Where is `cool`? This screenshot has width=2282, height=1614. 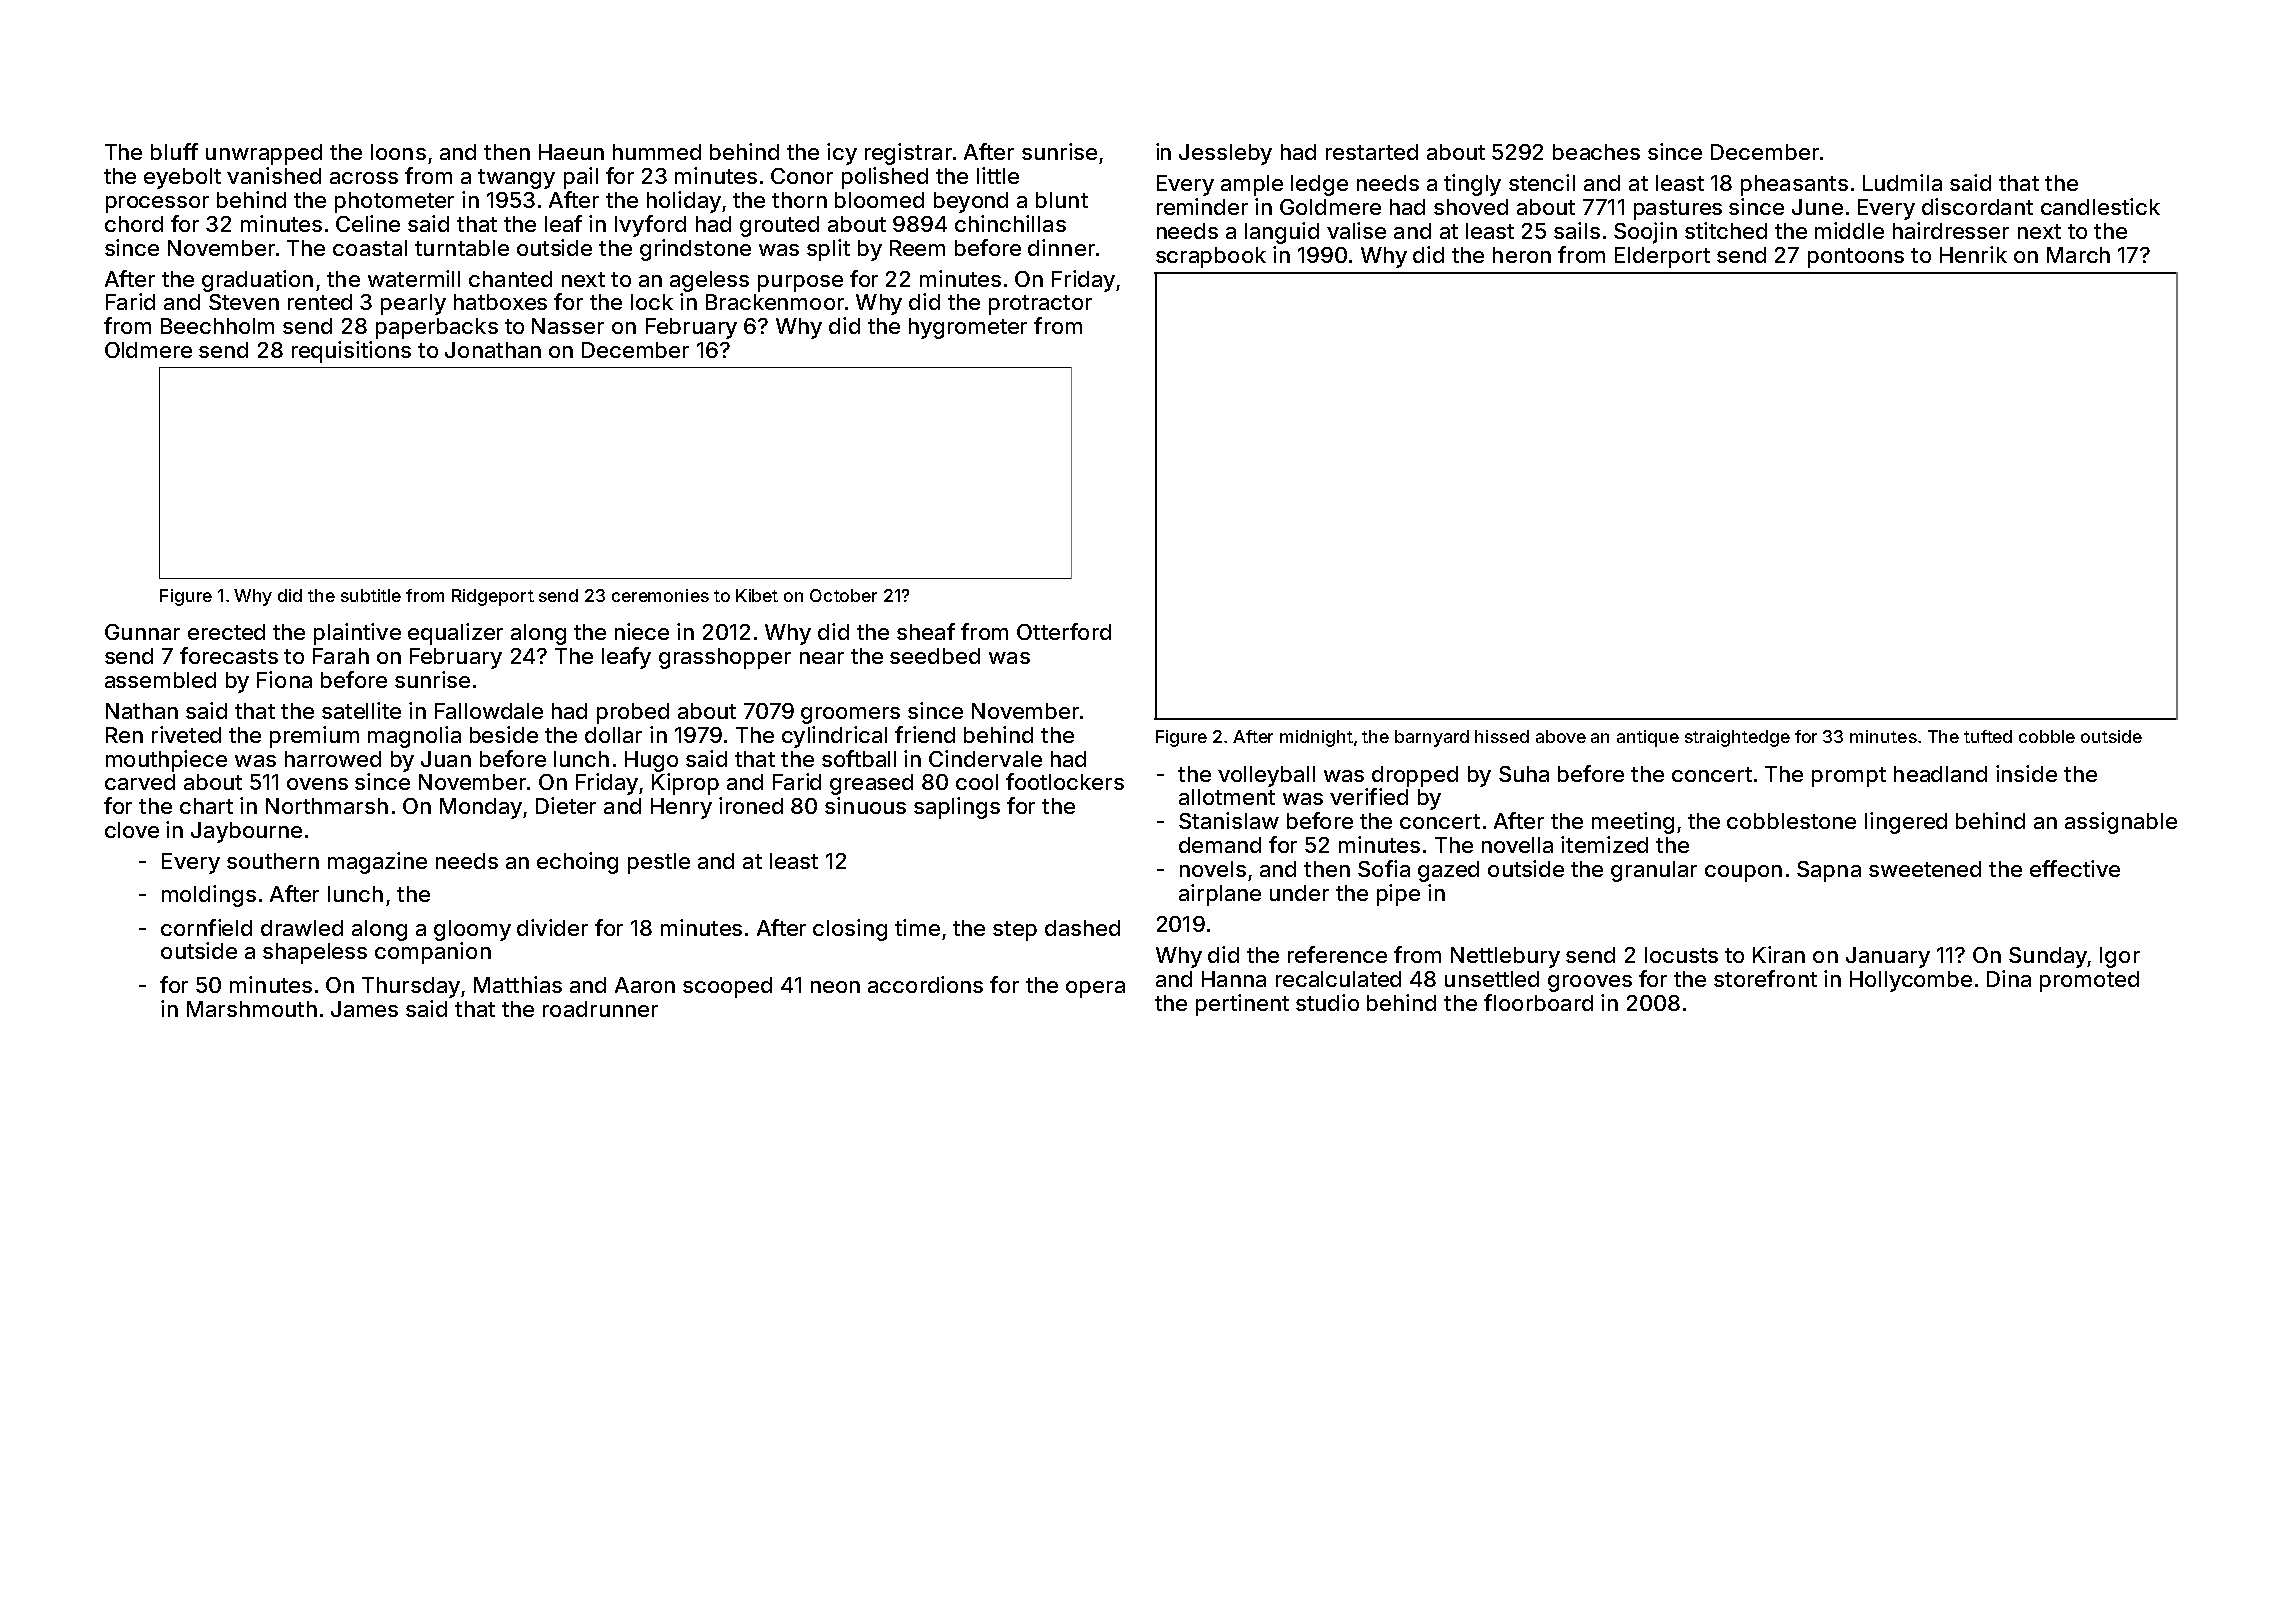
cool is located at coordinates (977, 782).
